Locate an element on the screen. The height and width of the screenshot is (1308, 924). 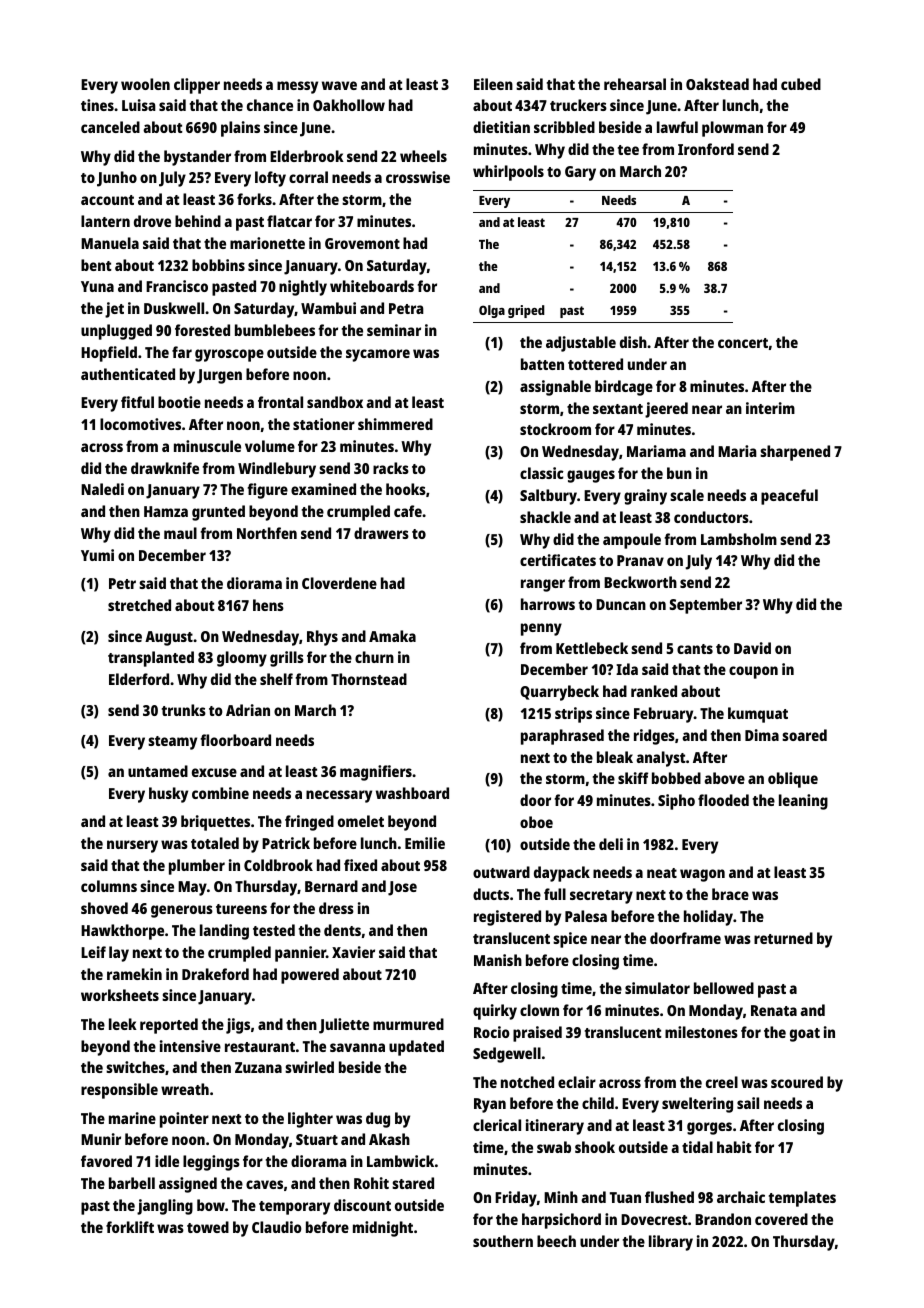
Claudio is located at coordinates (277, 1227).
